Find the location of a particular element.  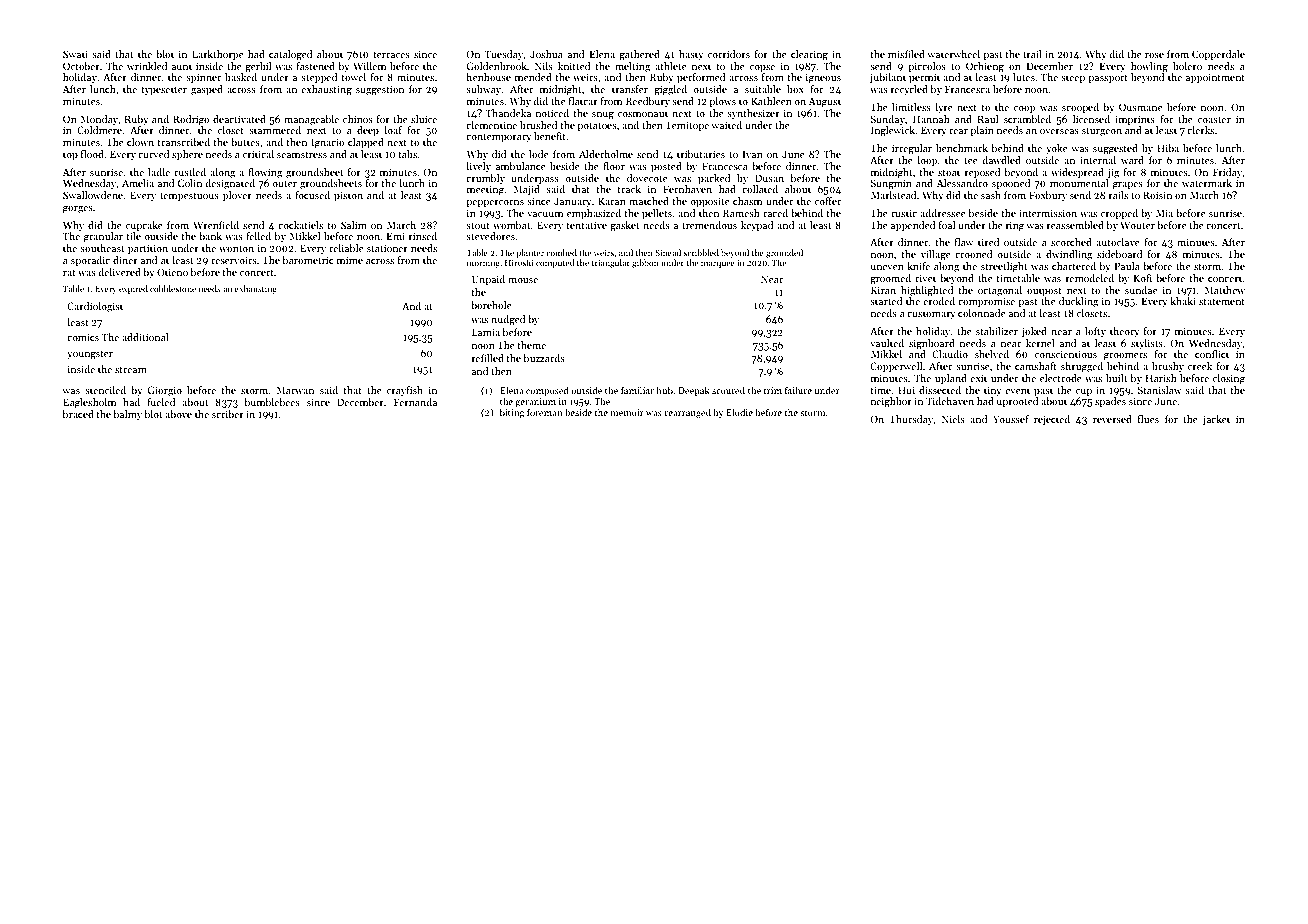

Monday is located at coordinates (99, 120).
